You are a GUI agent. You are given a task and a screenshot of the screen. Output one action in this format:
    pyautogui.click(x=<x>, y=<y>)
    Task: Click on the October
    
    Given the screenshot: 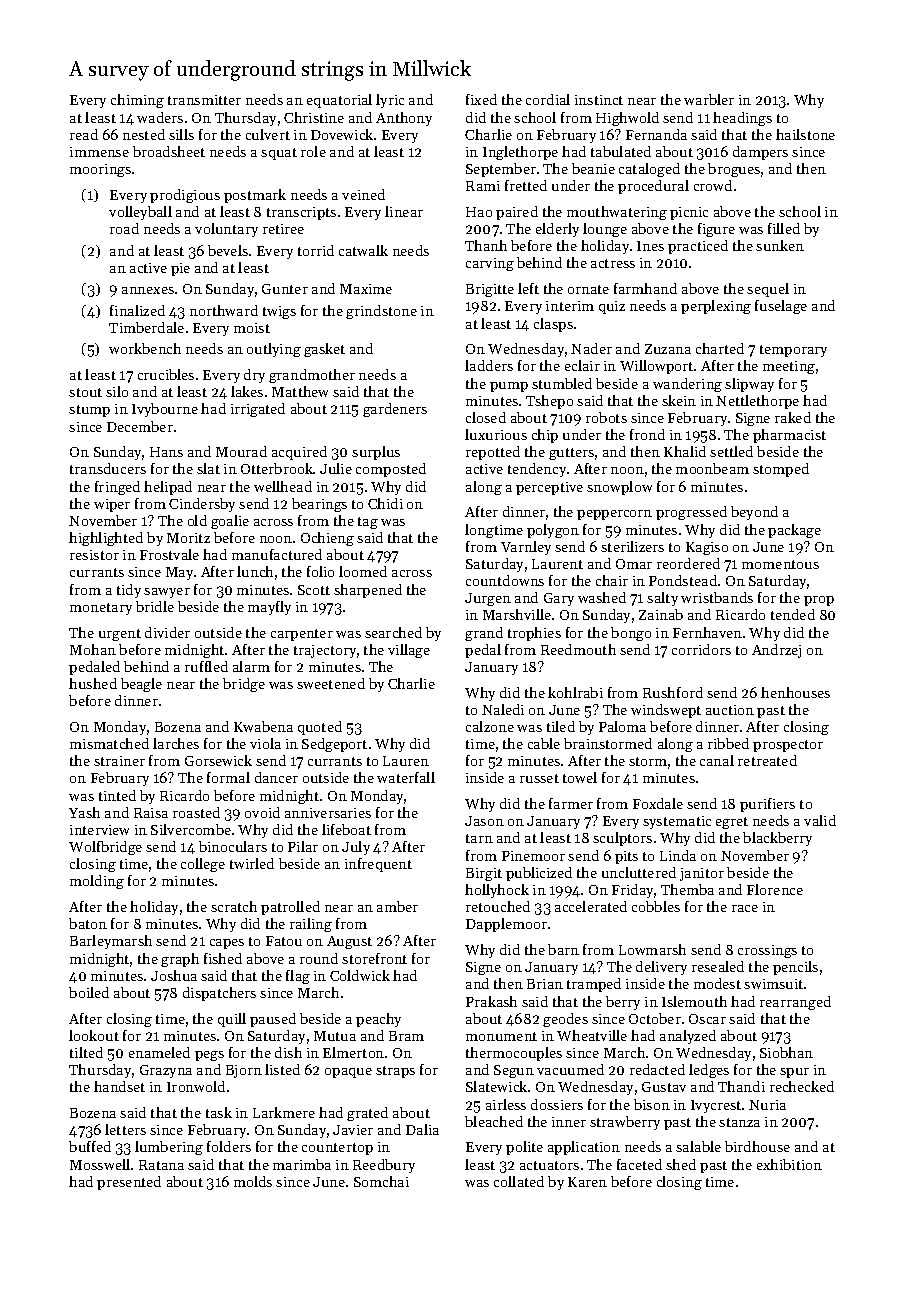 What is the action you would take?
    pyautogui.click(x=655, y=1018)
